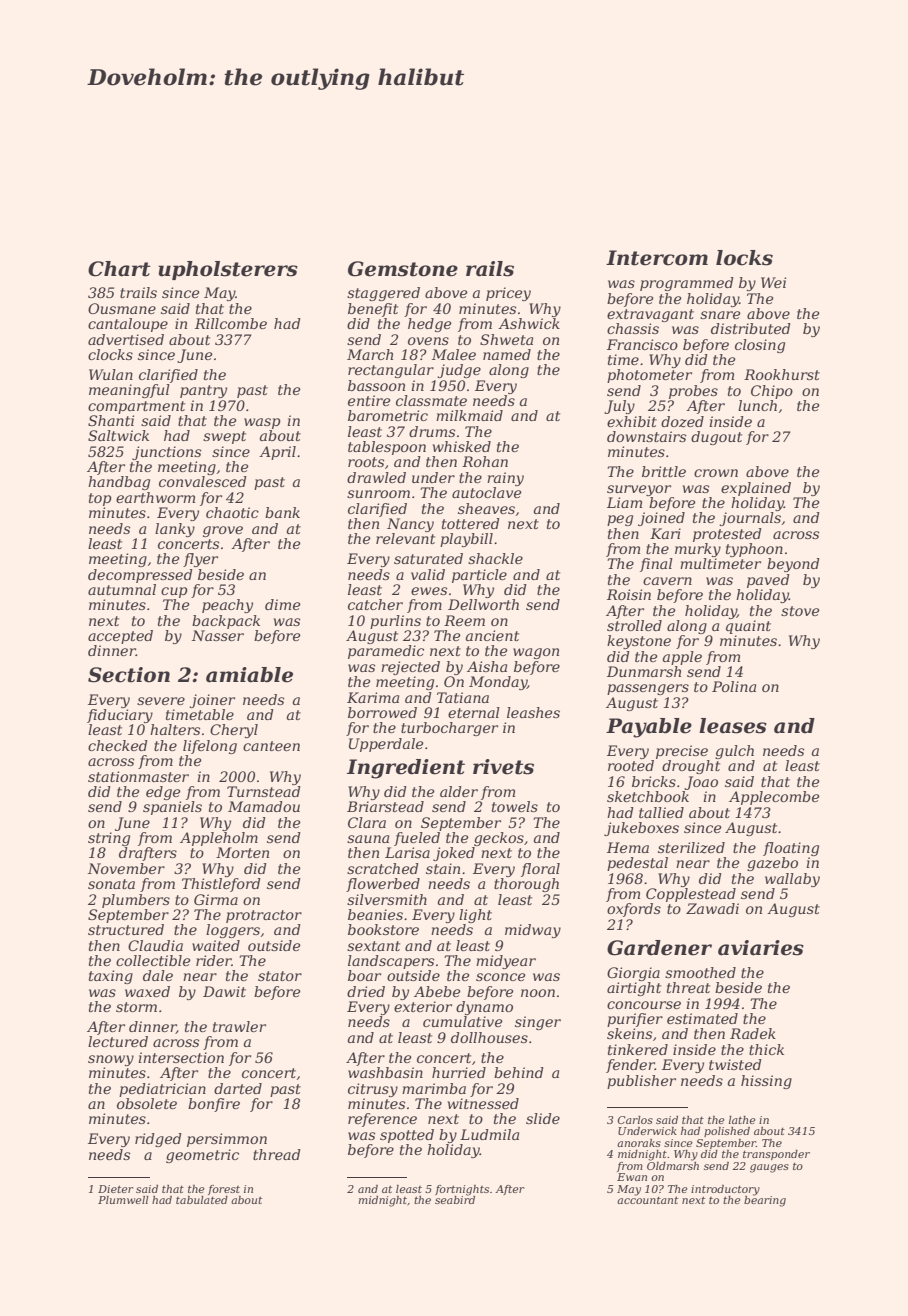 The image size is (908, 1316). Describe the element at coordinates (119, 483) in the document. I see `handbag` at that location.
